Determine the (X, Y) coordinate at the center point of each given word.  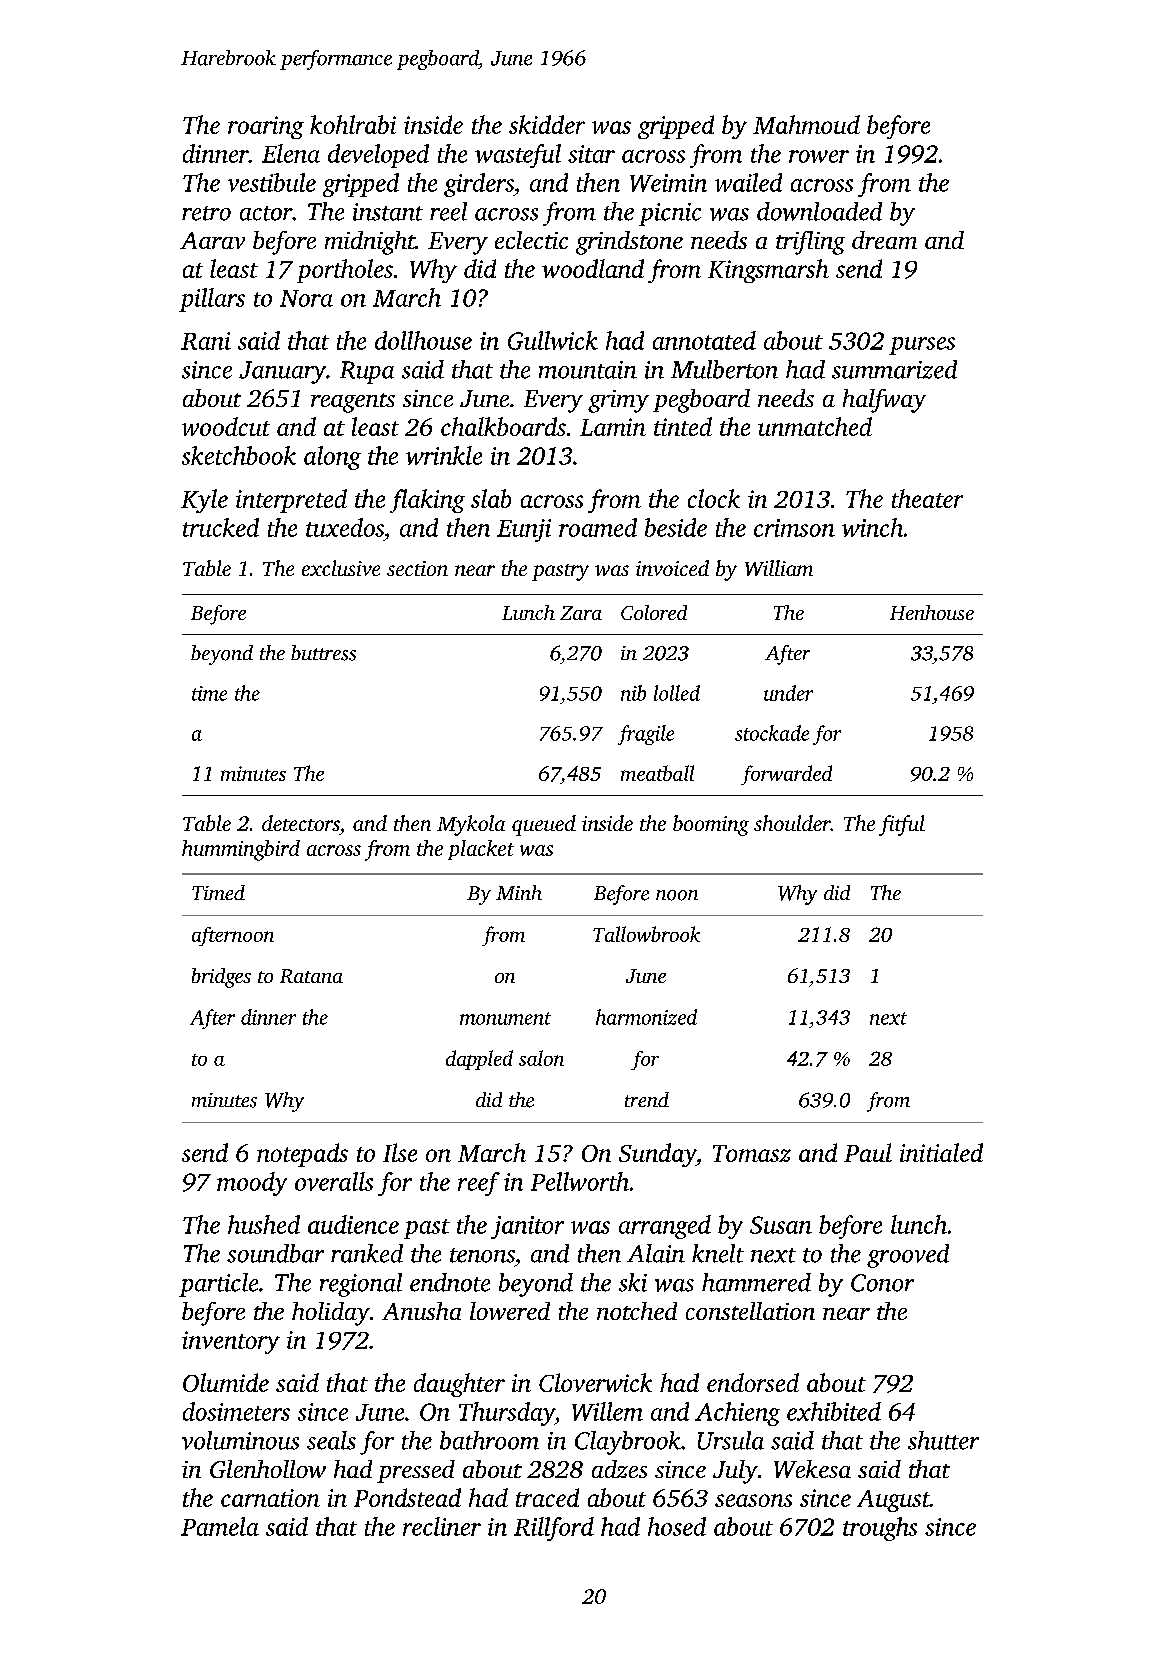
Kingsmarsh (768, 271)
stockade (772, 733)
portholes (345, 271)
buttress (323, 653)
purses (922, 346)
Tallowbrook (646, 934)
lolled (677, 693)
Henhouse (932, 612)
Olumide (226, 1382)
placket (481, 850)
